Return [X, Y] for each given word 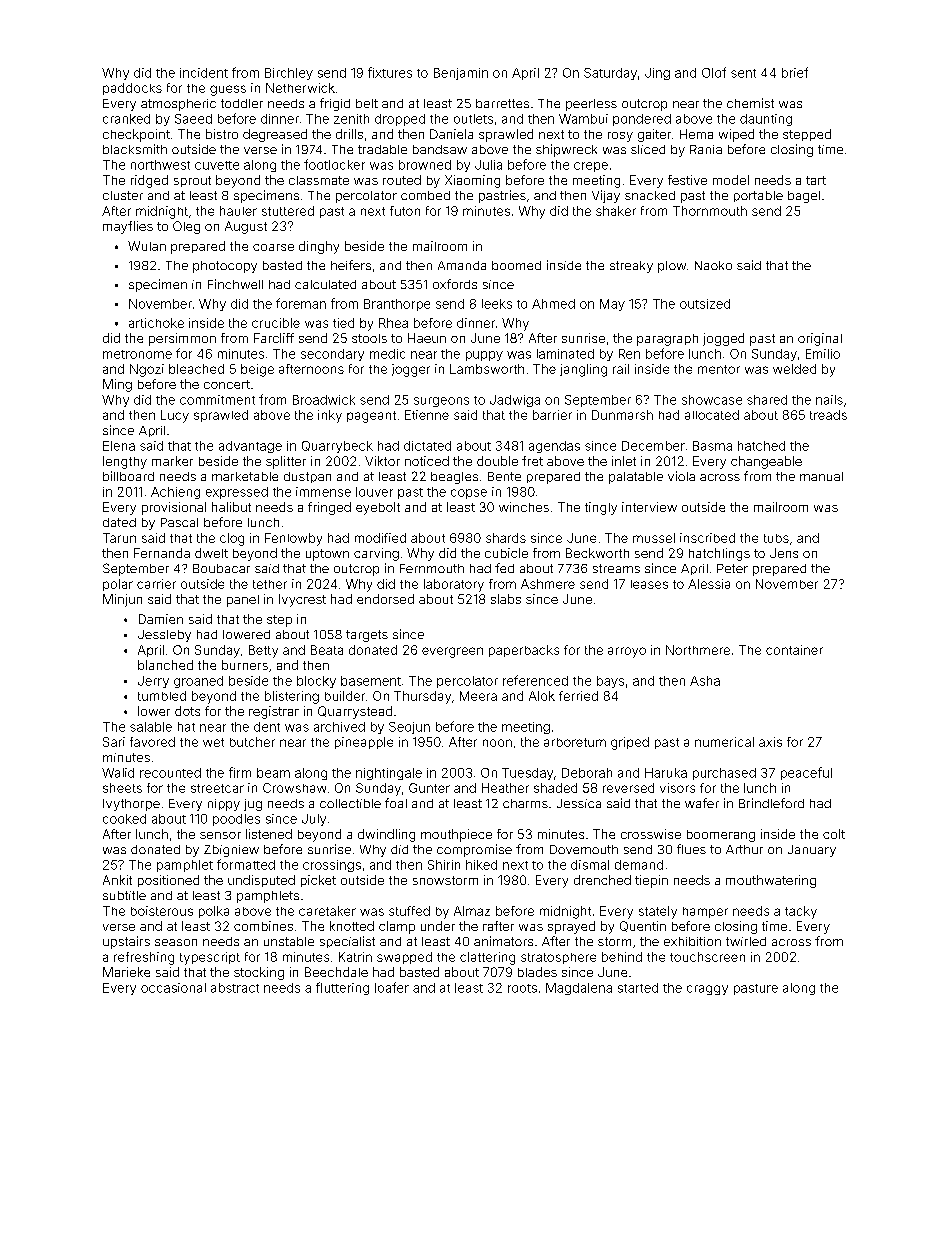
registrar [274, 712]
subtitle [124, 895]
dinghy [319, 247]
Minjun [122, 600]
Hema [696, 134]
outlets [473, 119]
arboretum [575, 742]
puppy [484, 356]
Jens [784, 553]
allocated [712, 415]
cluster [123, 195]
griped [630, 743]
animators [503, 941]
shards [506, 538]
